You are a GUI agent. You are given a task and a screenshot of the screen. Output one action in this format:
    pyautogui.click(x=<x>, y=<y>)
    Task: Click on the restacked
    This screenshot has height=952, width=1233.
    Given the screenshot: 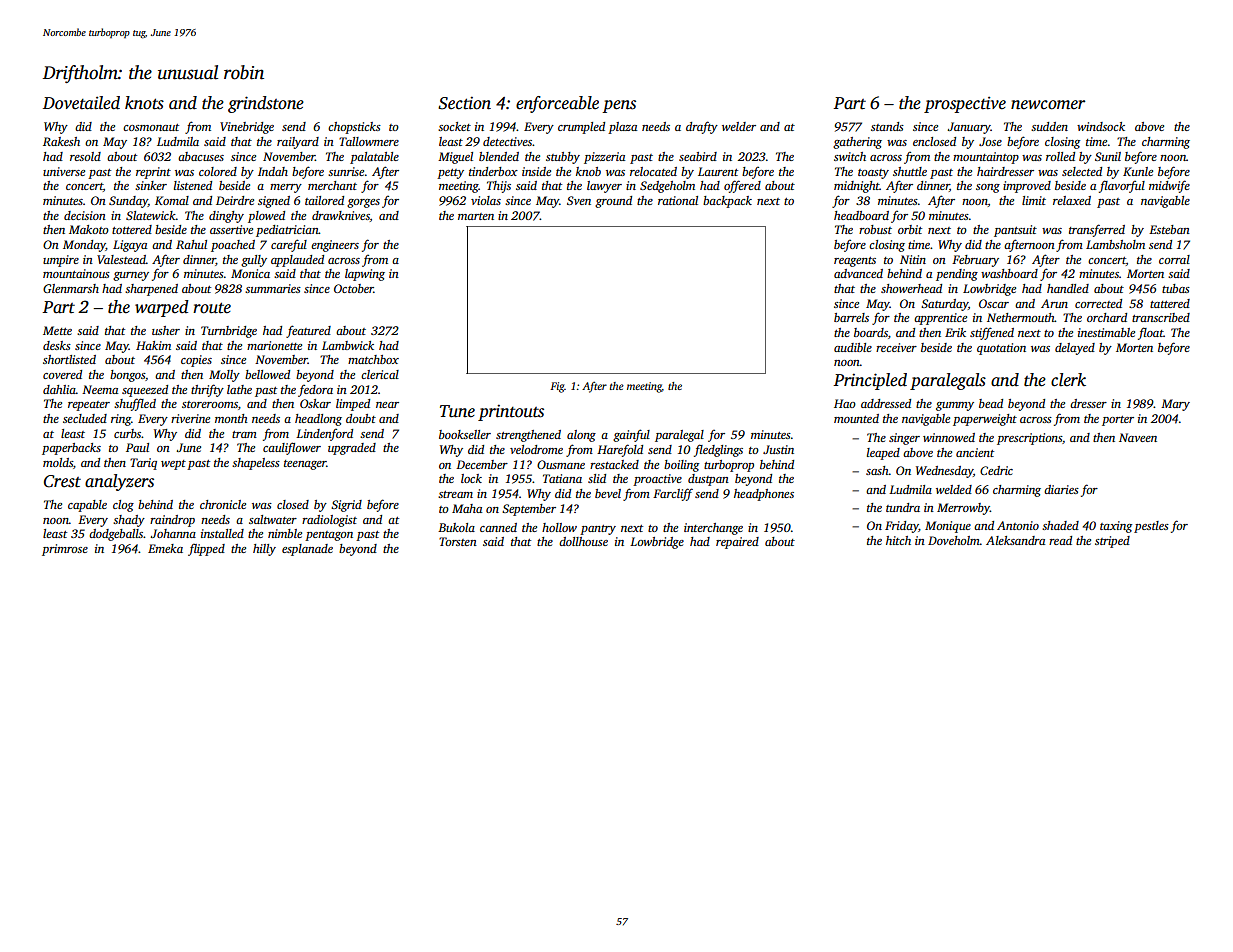 What is the action you would take?
    pyautogui.click(x=614, y=464)
